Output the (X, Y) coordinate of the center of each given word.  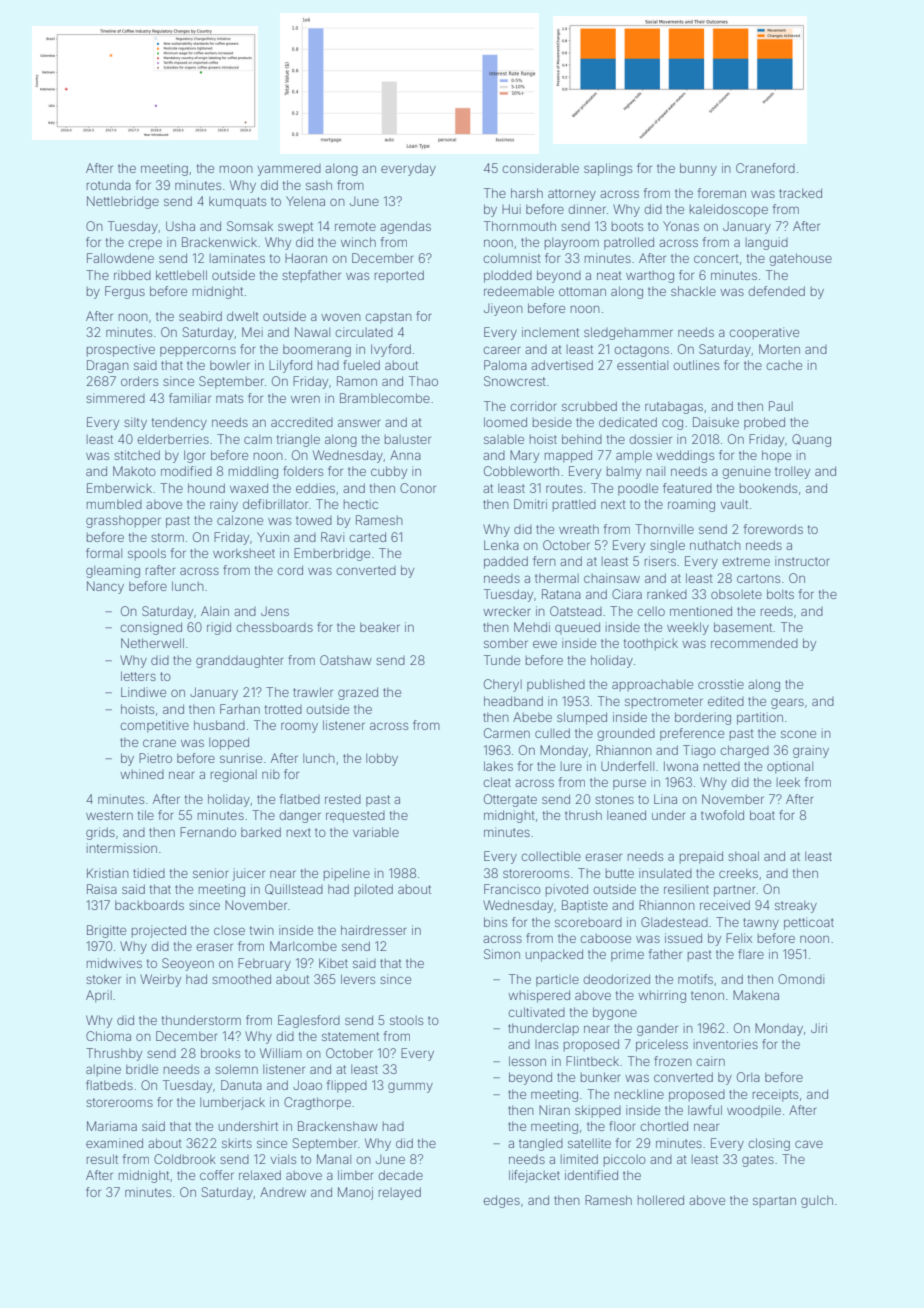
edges (501, 1201)
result (102, 1159)
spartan (774, 1202)
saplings (608, 169)
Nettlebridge (123, 202)
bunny (698, 169)
